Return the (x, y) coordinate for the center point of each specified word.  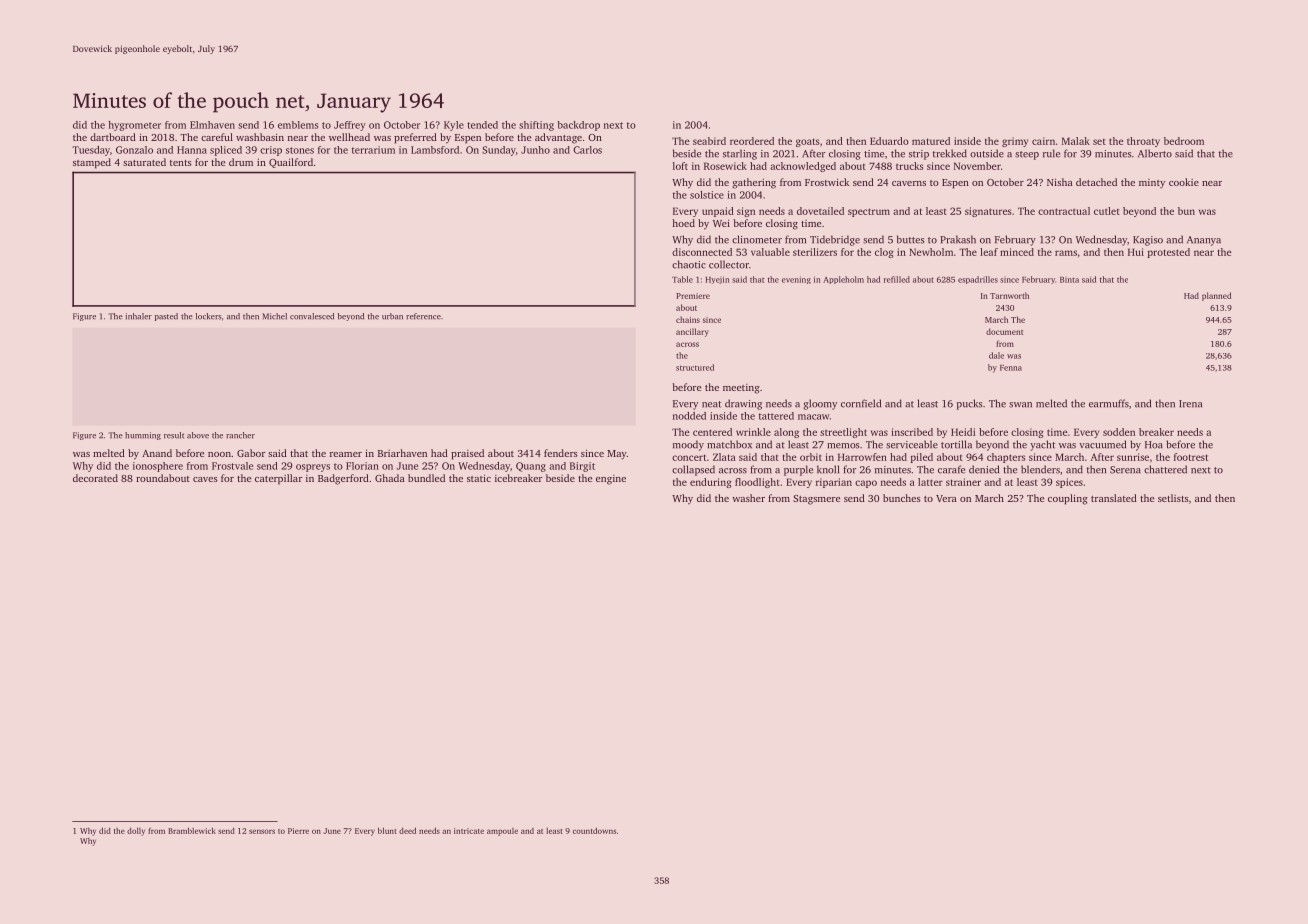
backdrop (578, 126)
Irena (1190, 404)
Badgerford (343, 479)
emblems (298, 125)
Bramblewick (192, 830)
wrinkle (753, 432)
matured (931, 141)
